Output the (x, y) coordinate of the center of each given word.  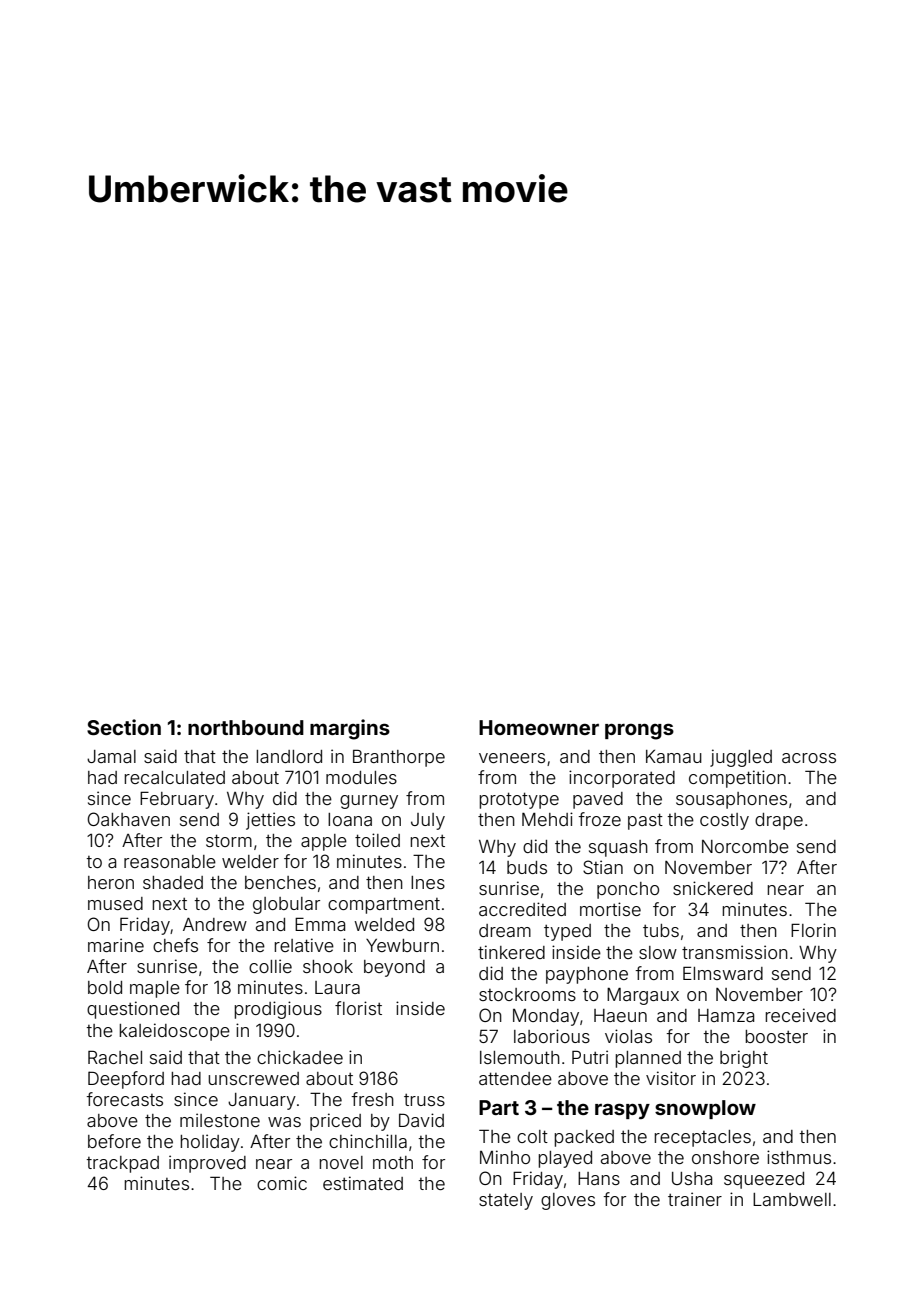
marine (116, 945)
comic (282, 1183)
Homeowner (539, 727)
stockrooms (527, 994)
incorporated (622, 779)
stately (506, 1201)
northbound (246, 727)
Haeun (620, 1015)
